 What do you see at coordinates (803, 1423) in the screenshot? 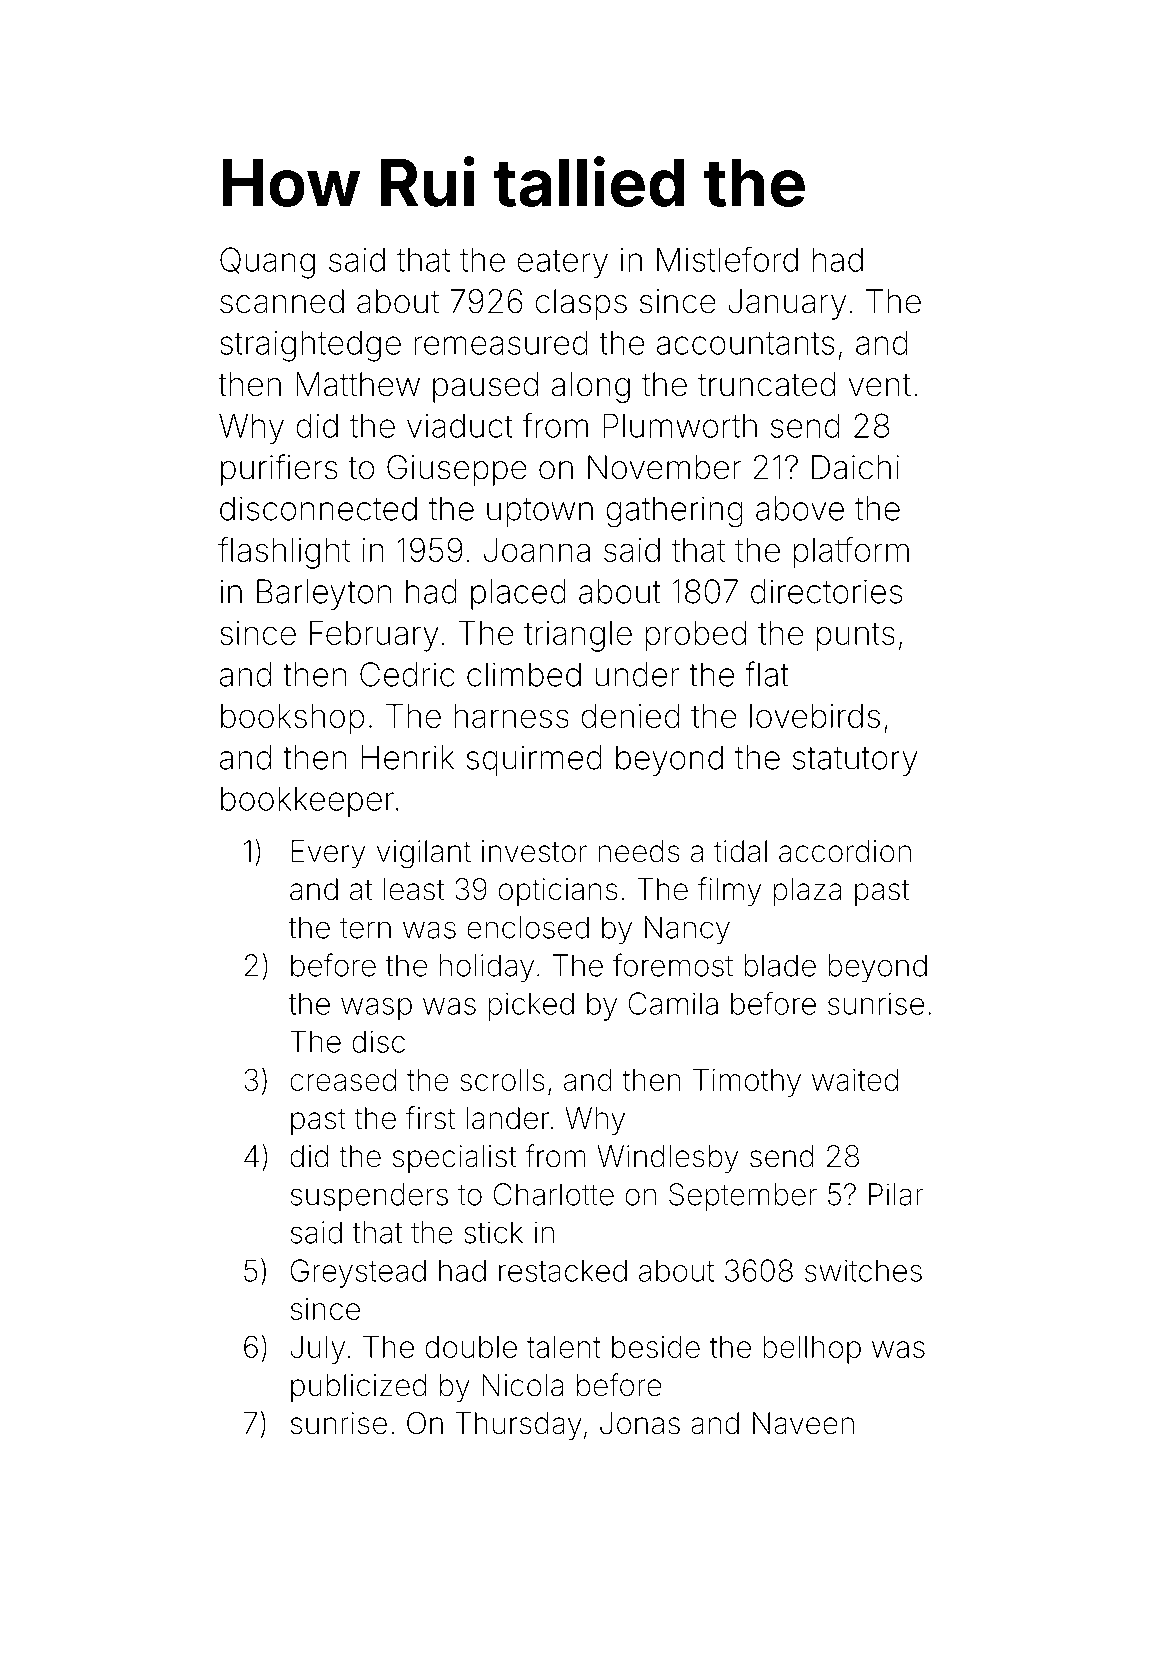
I see `Naveen` at bounding box center [803, 1423].
